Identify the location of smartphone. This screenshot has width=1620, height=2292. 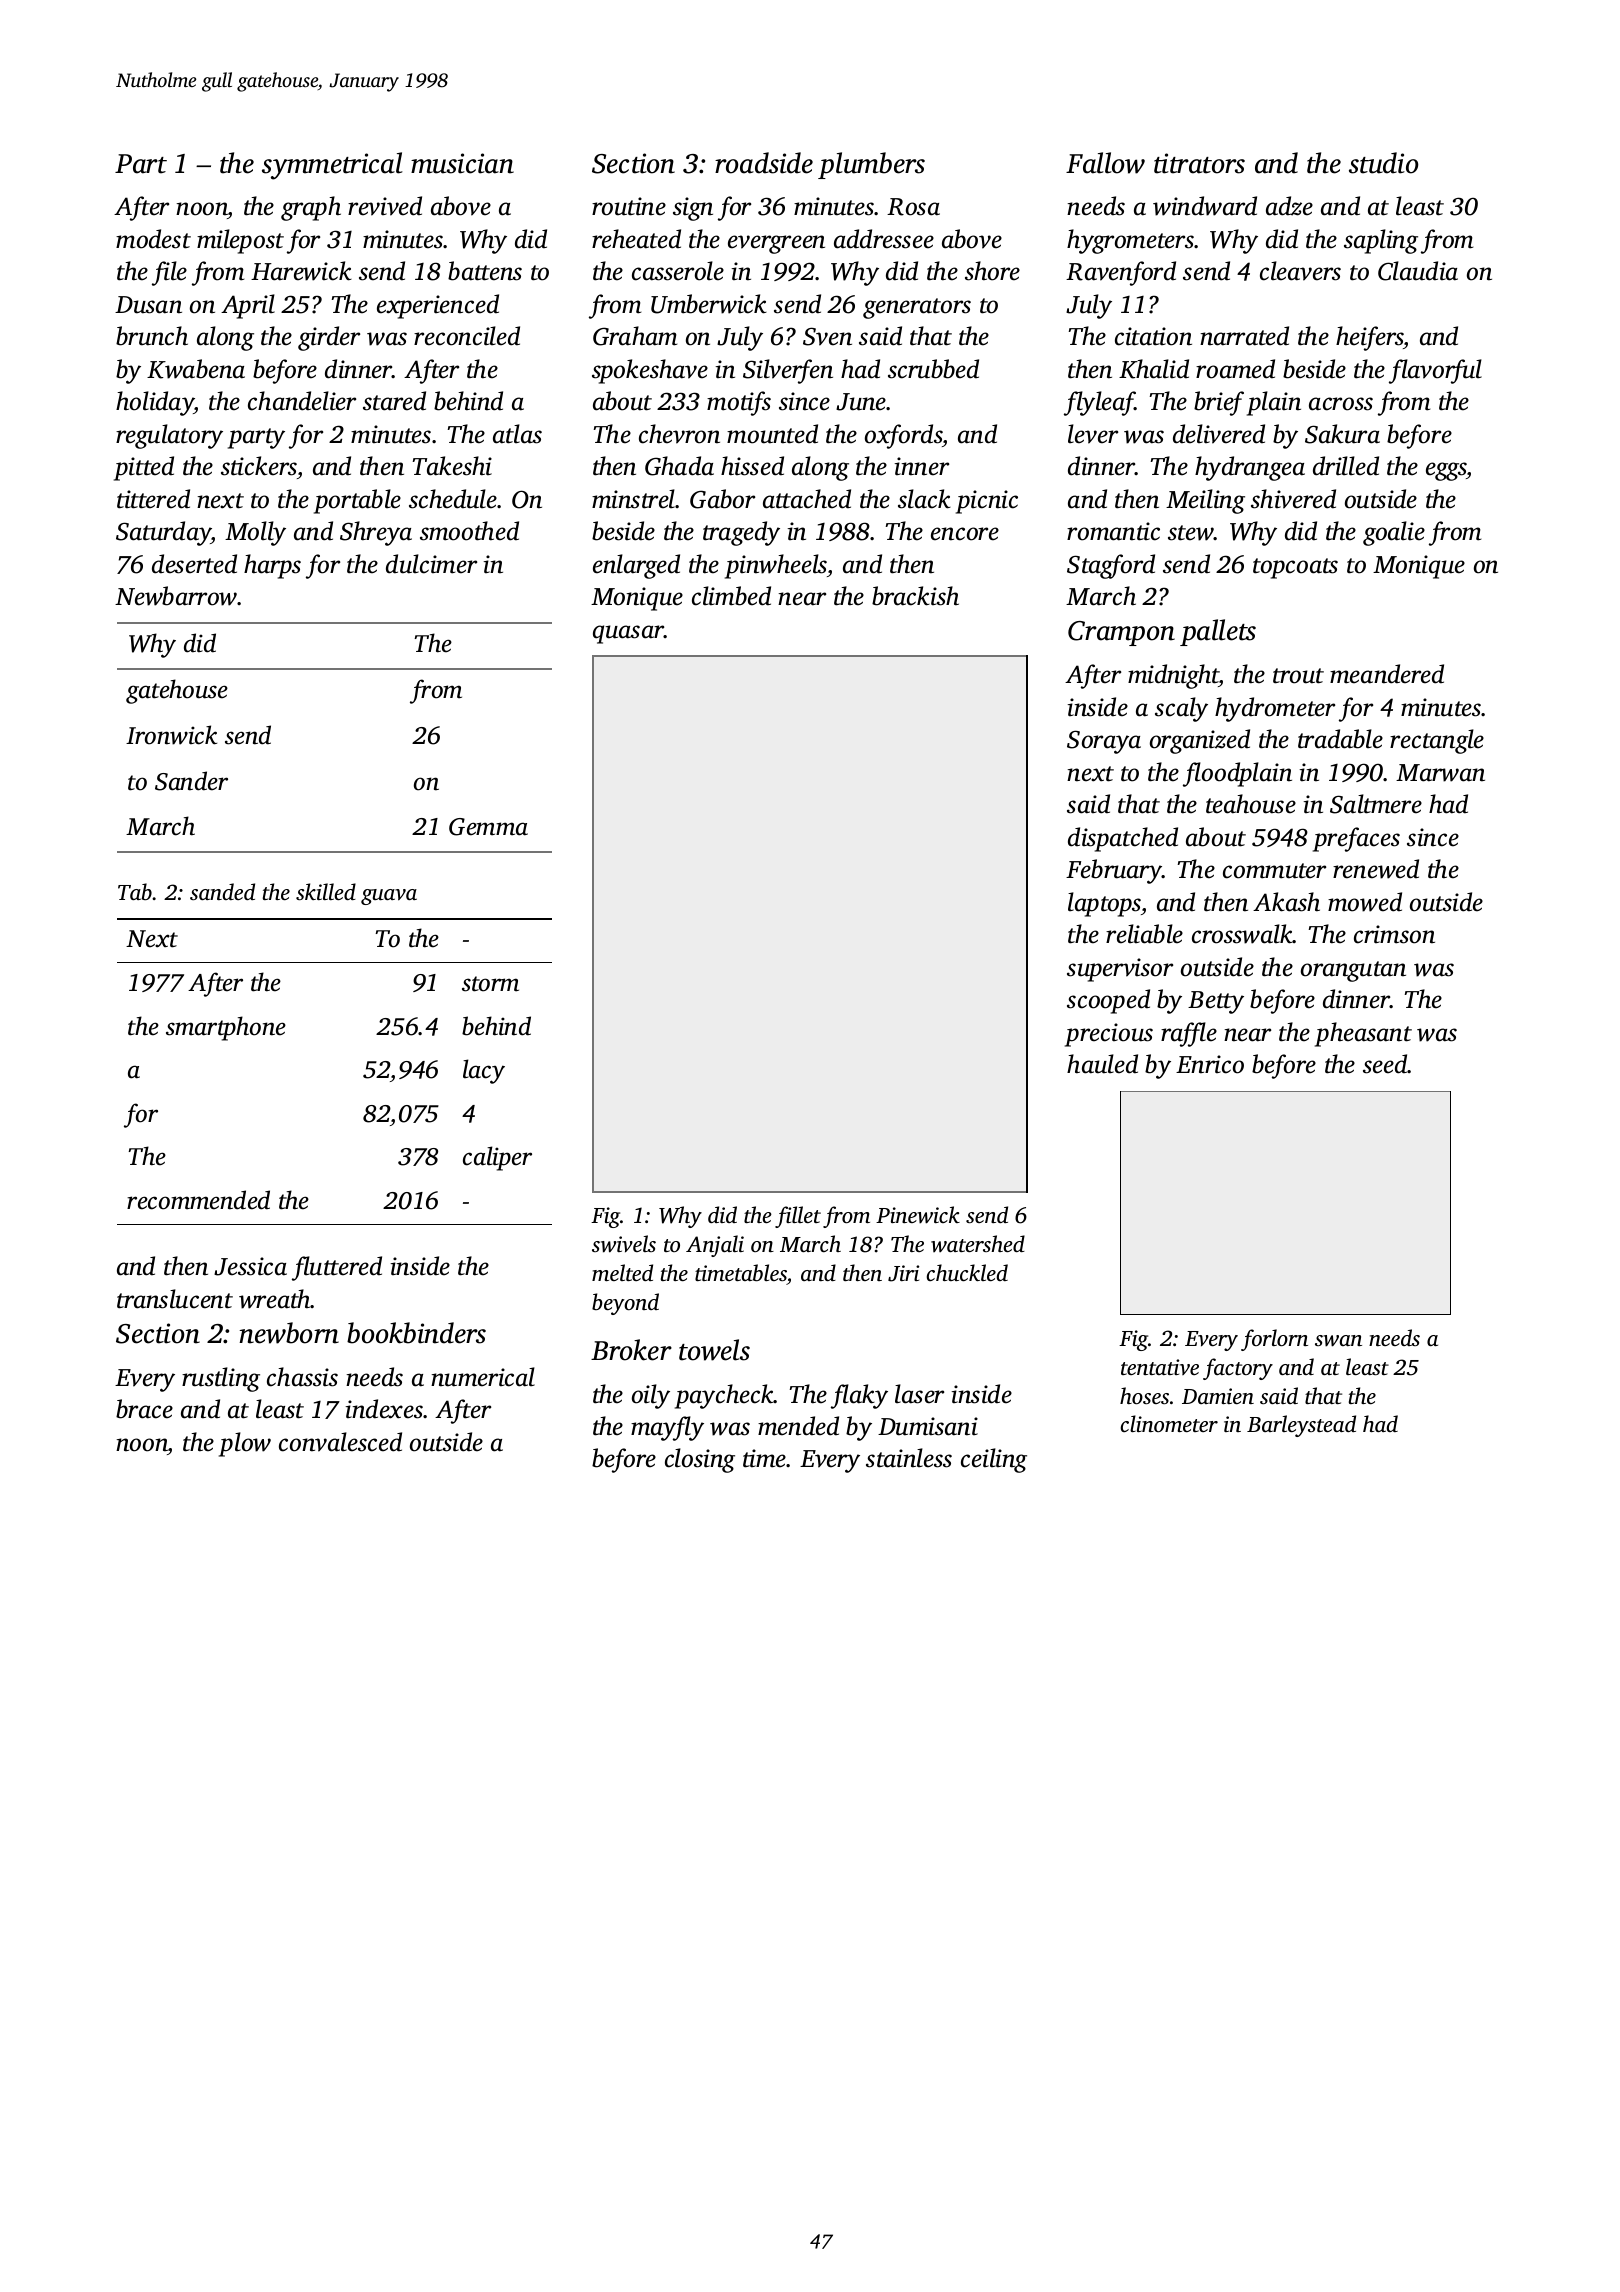
(226, 1028).
